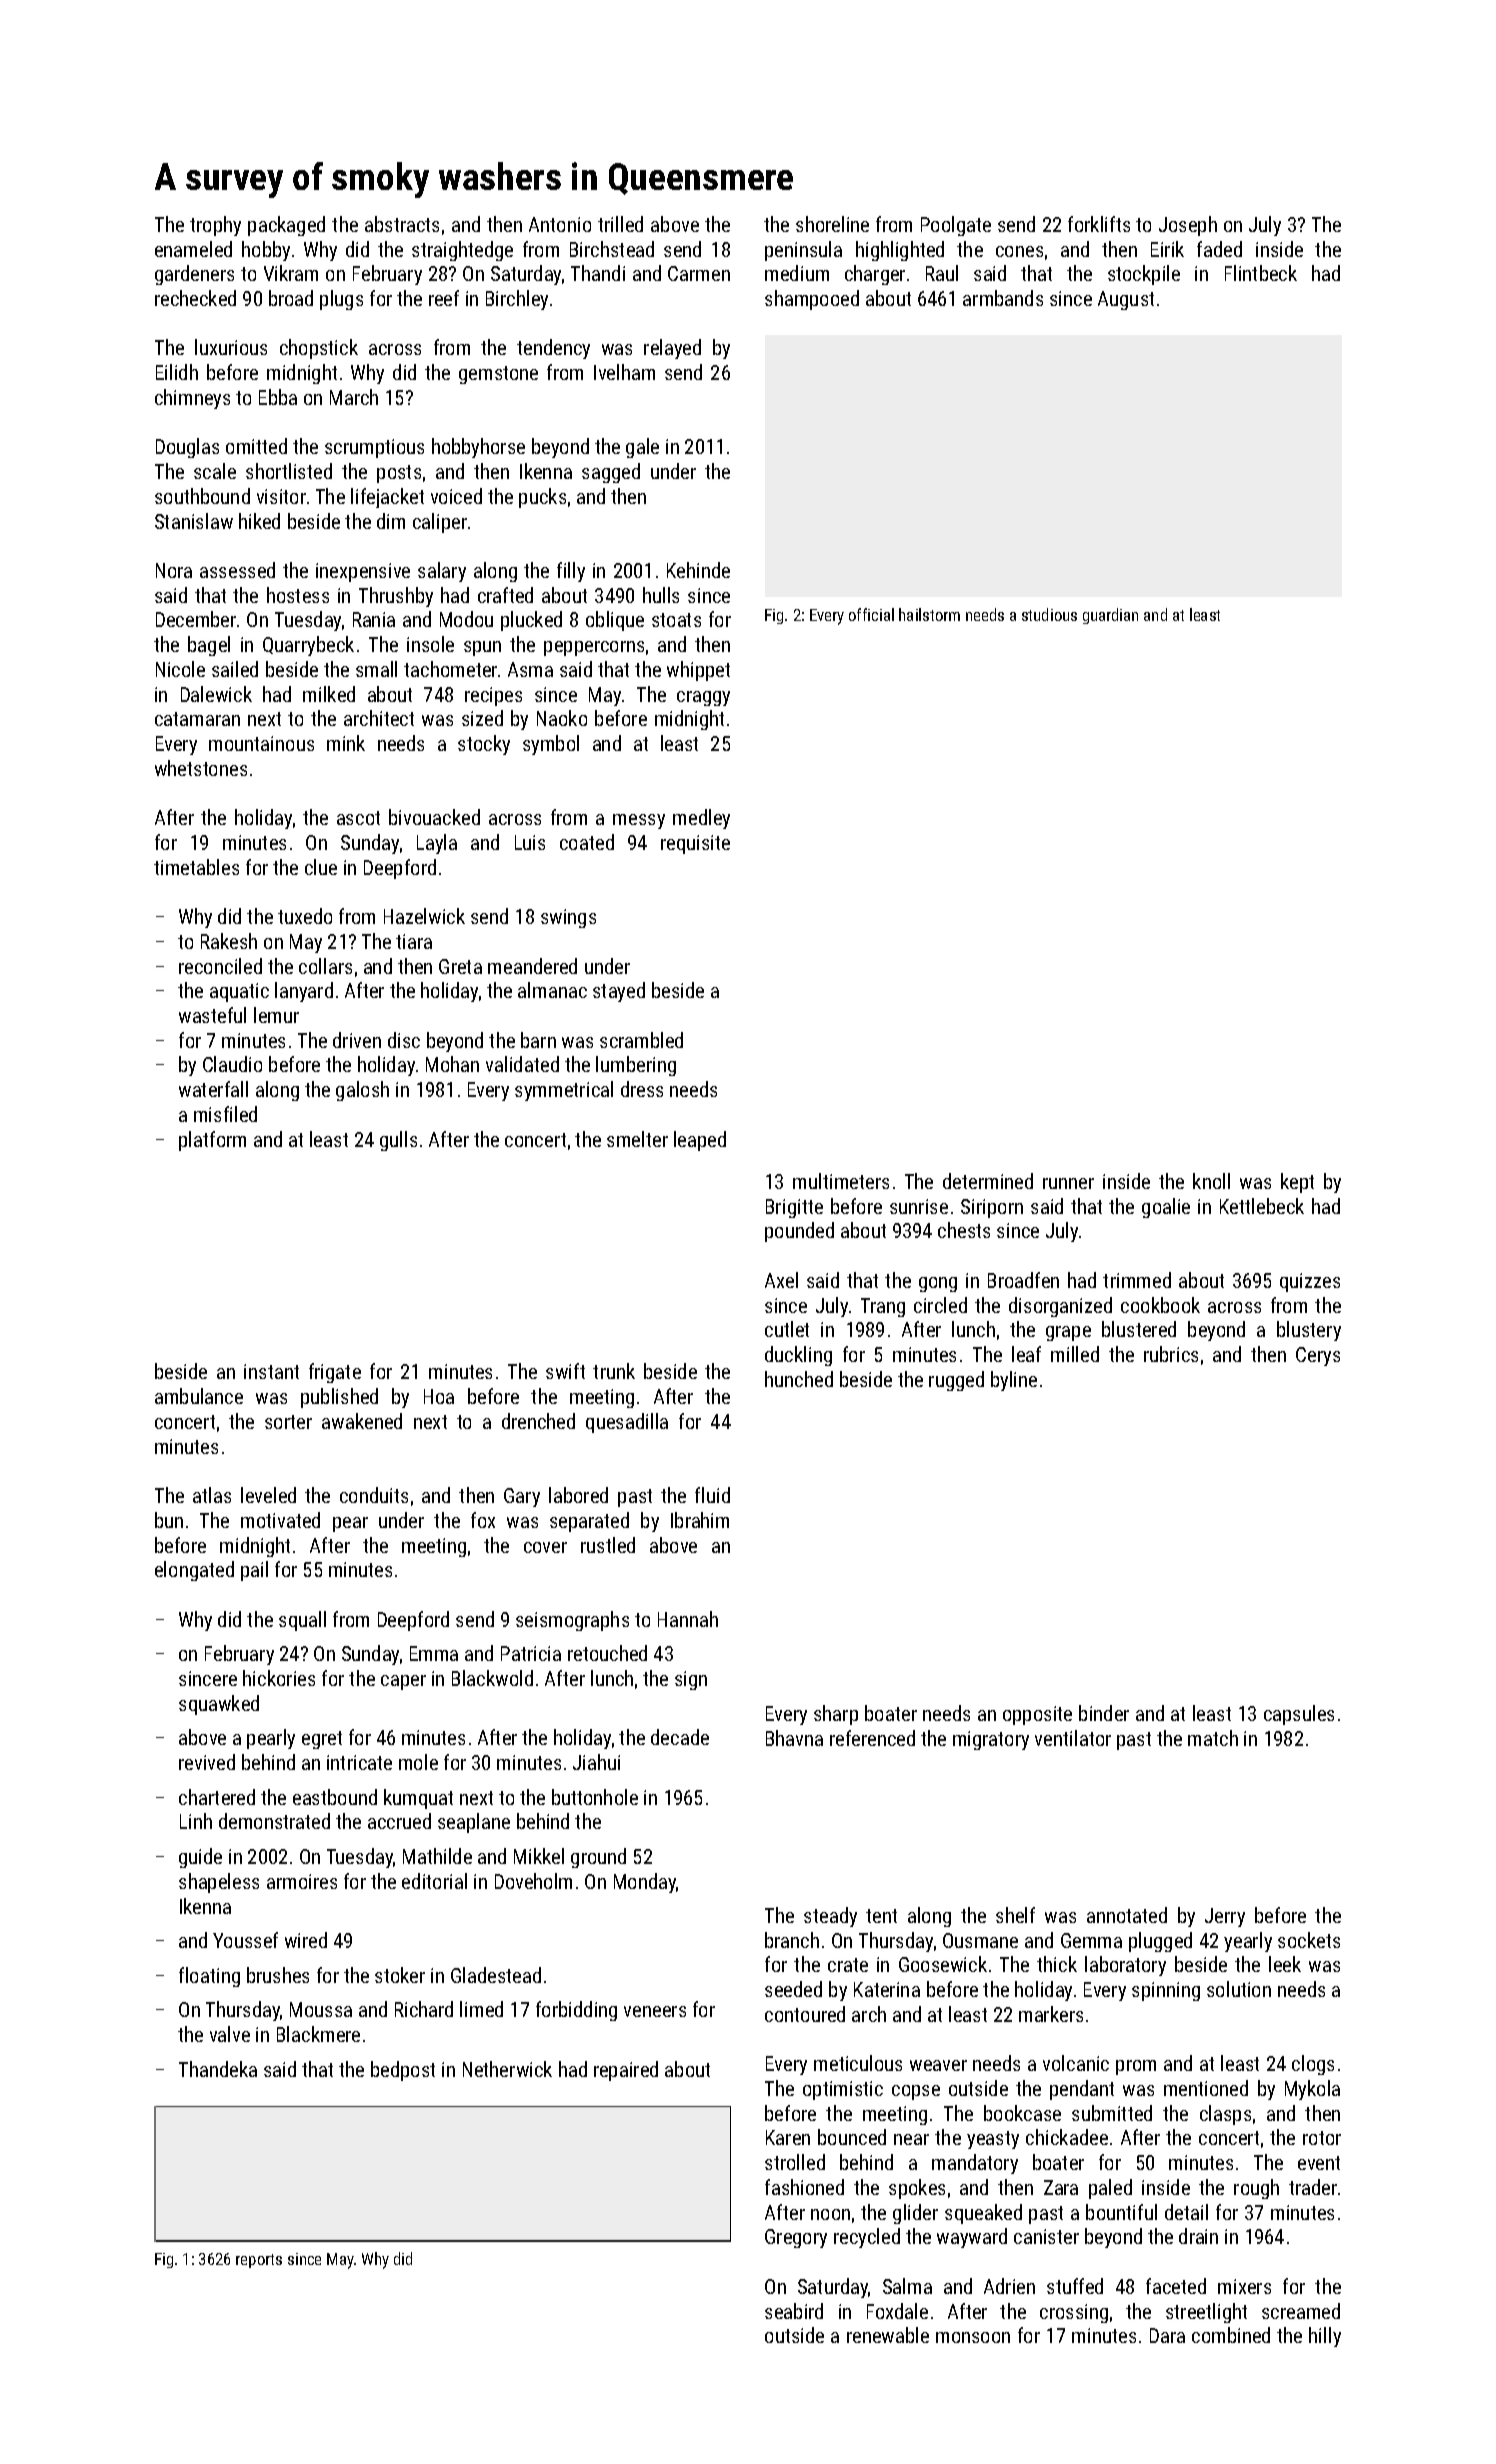  I want to click on August, so click(1126, 300).
